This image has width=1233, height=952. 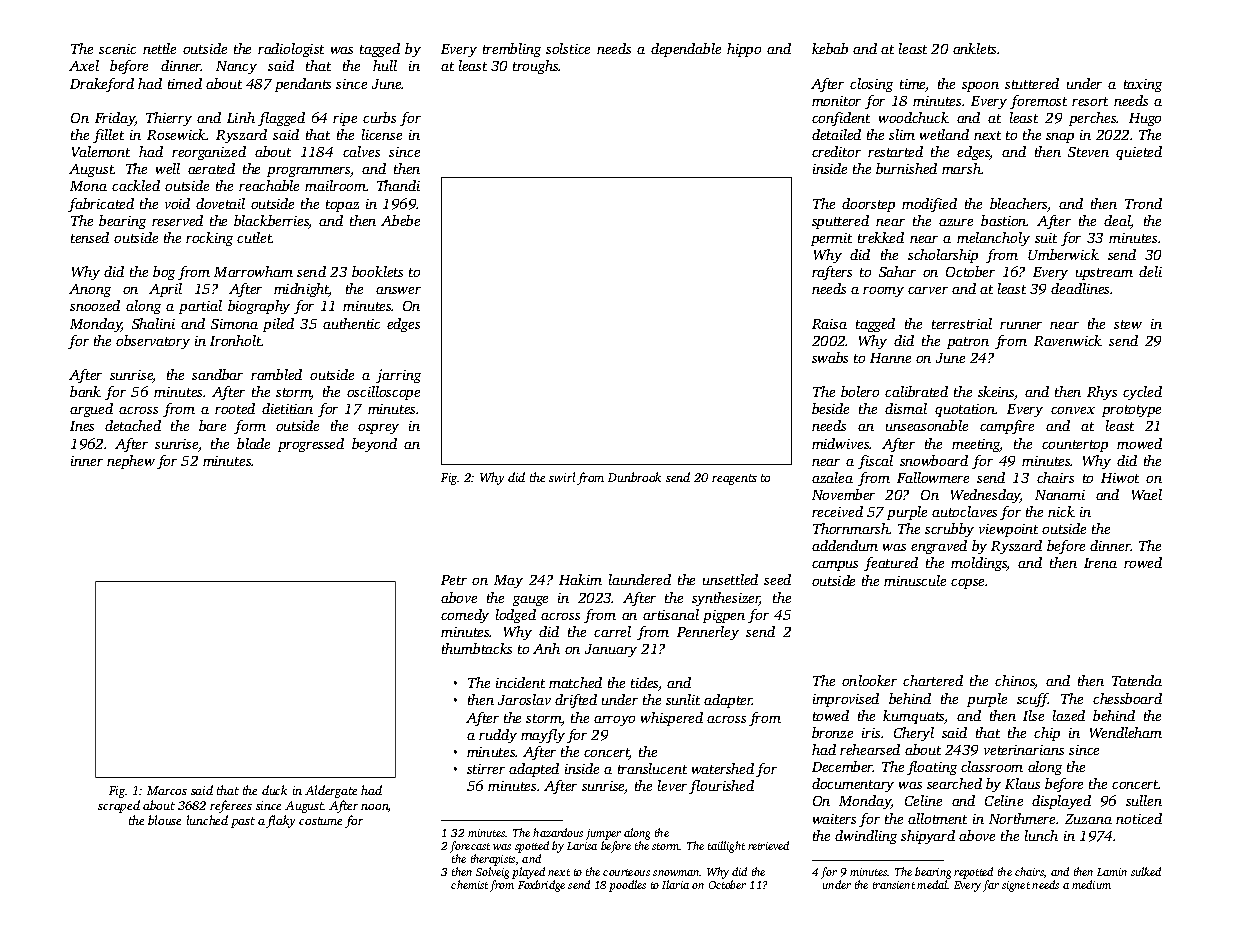 What do you see at coordinates (84, 65) in the image?
I see `Axel` at bounding box center [84, 65].
